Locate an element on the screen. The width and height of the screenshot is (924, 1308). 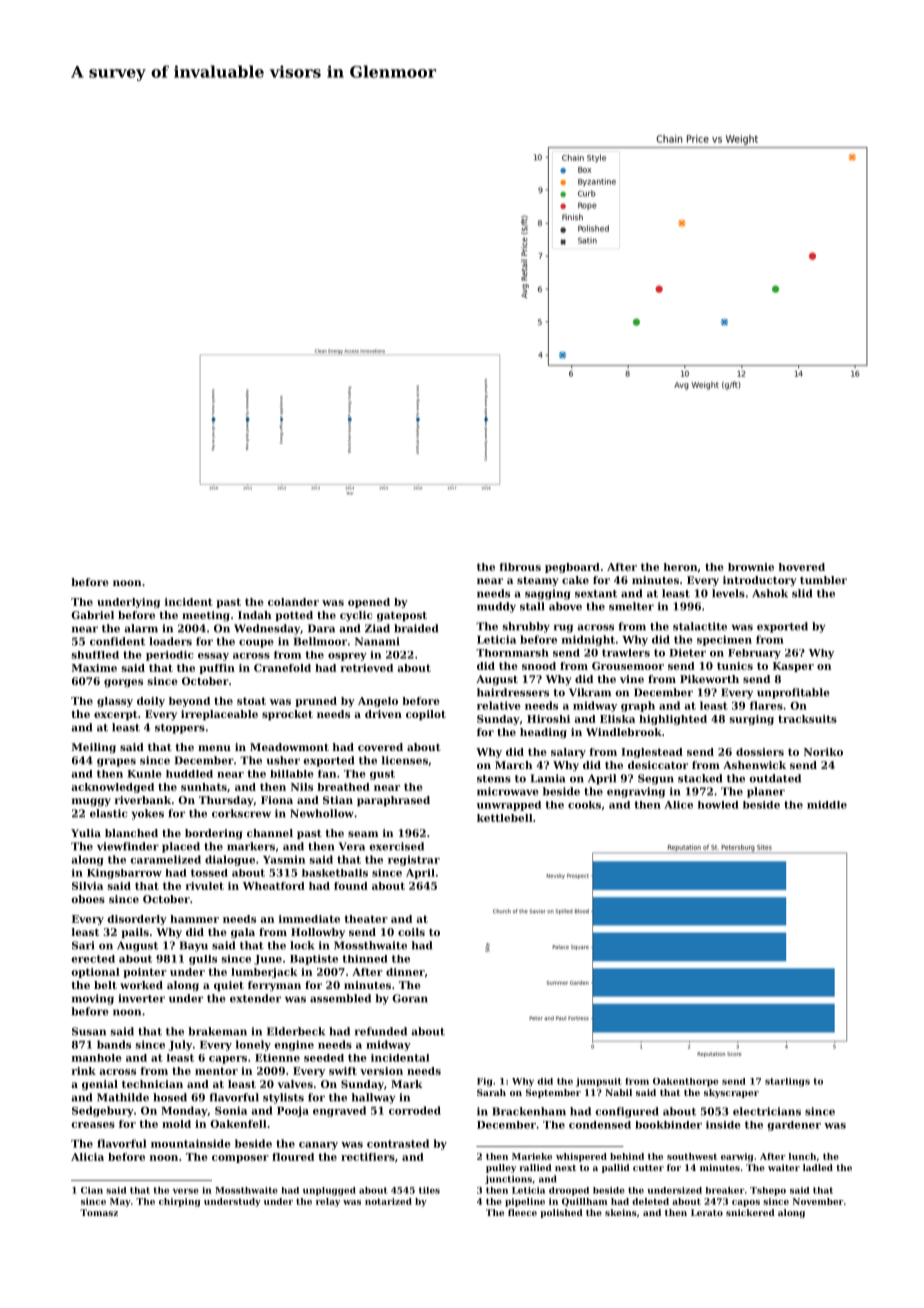
Oakenthorpe is located at coordinates (685, 1082).
